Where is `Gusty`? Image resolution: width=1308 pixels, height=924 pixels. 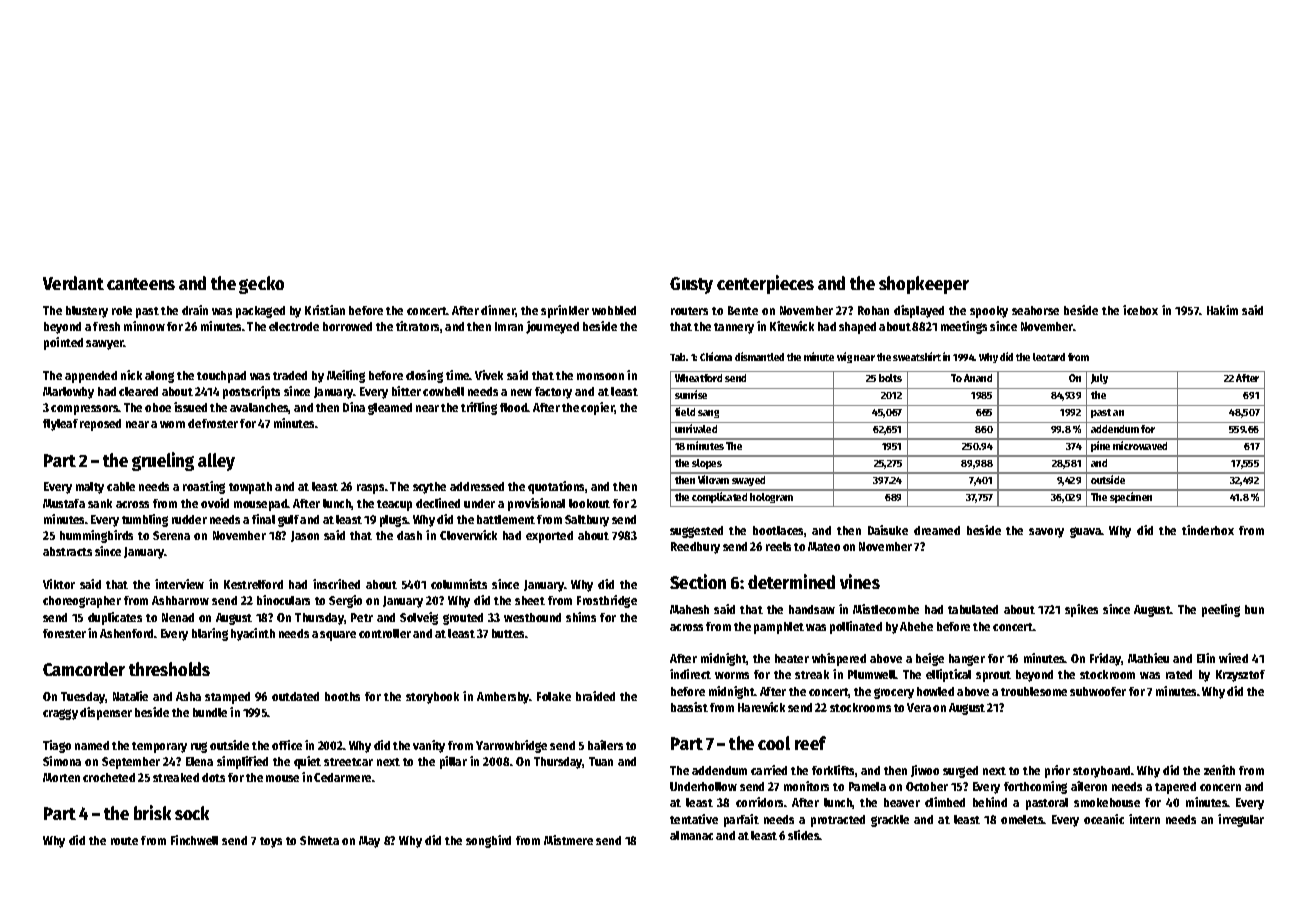 Gusty is located at coordinates (691, 285).
